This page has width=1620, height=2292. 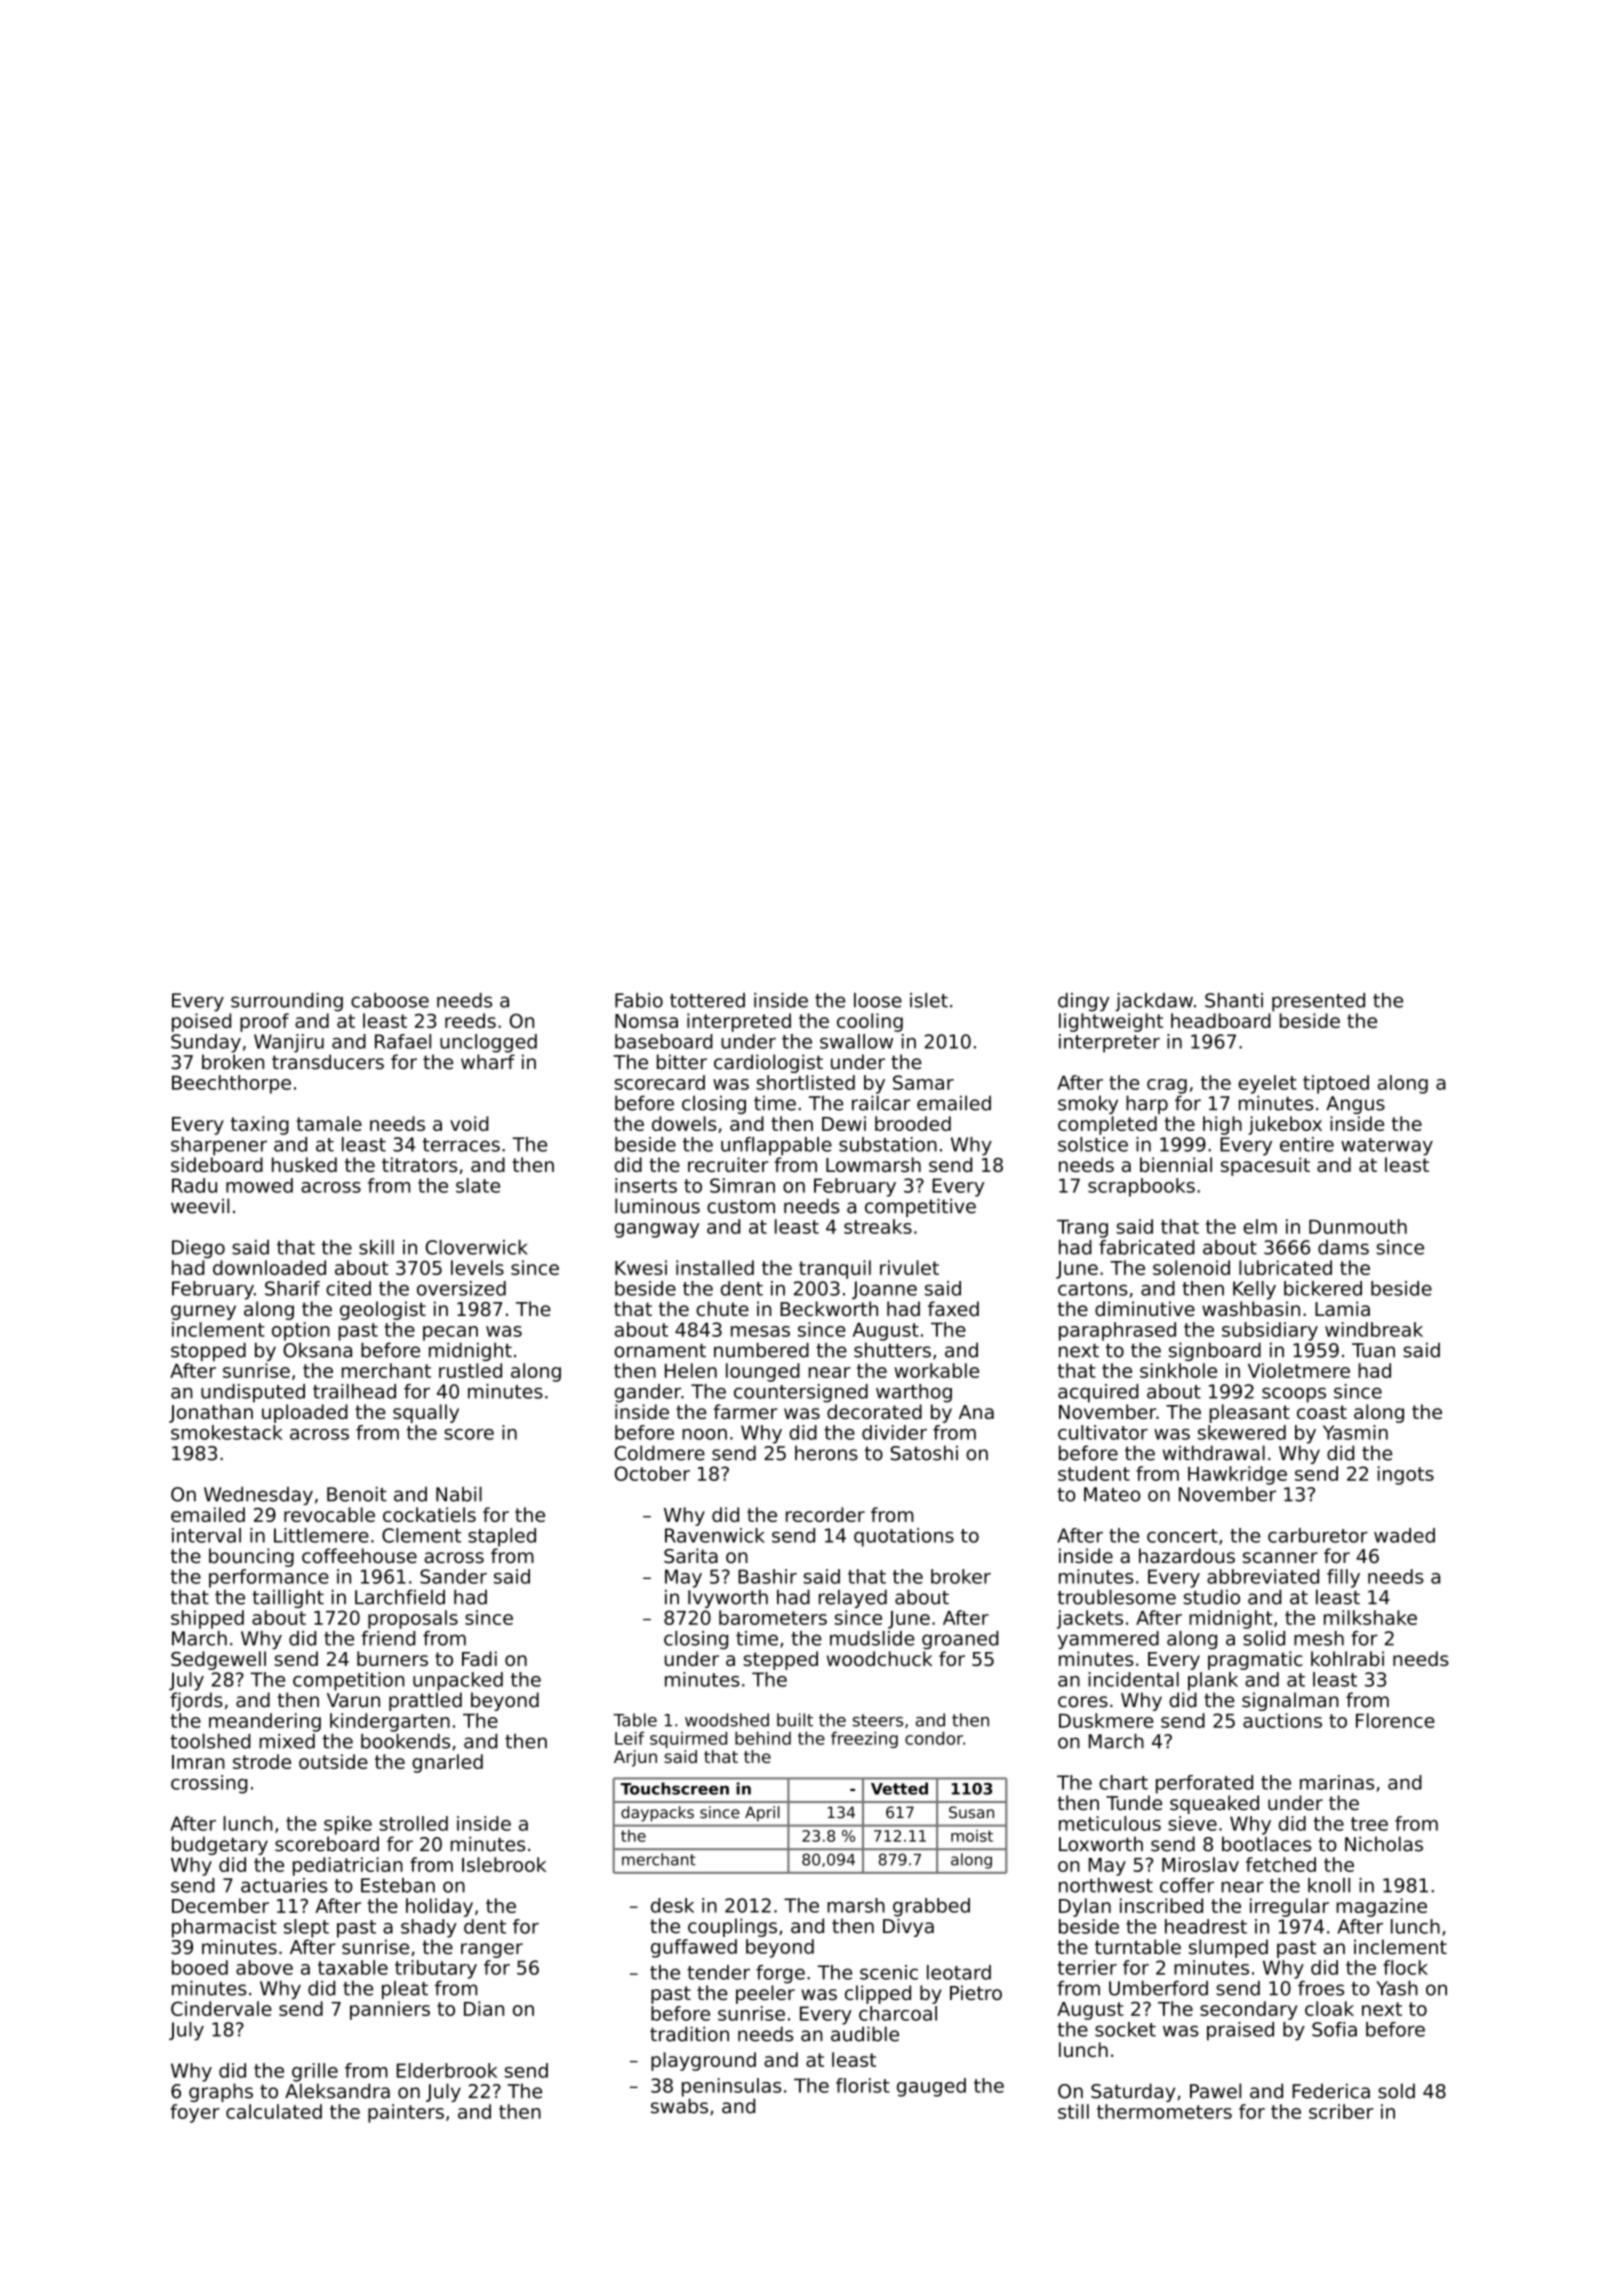 What do you see at coordinates (899, 1788) in the page?
I see `Vetted` at bounding box center [899, 1788].
